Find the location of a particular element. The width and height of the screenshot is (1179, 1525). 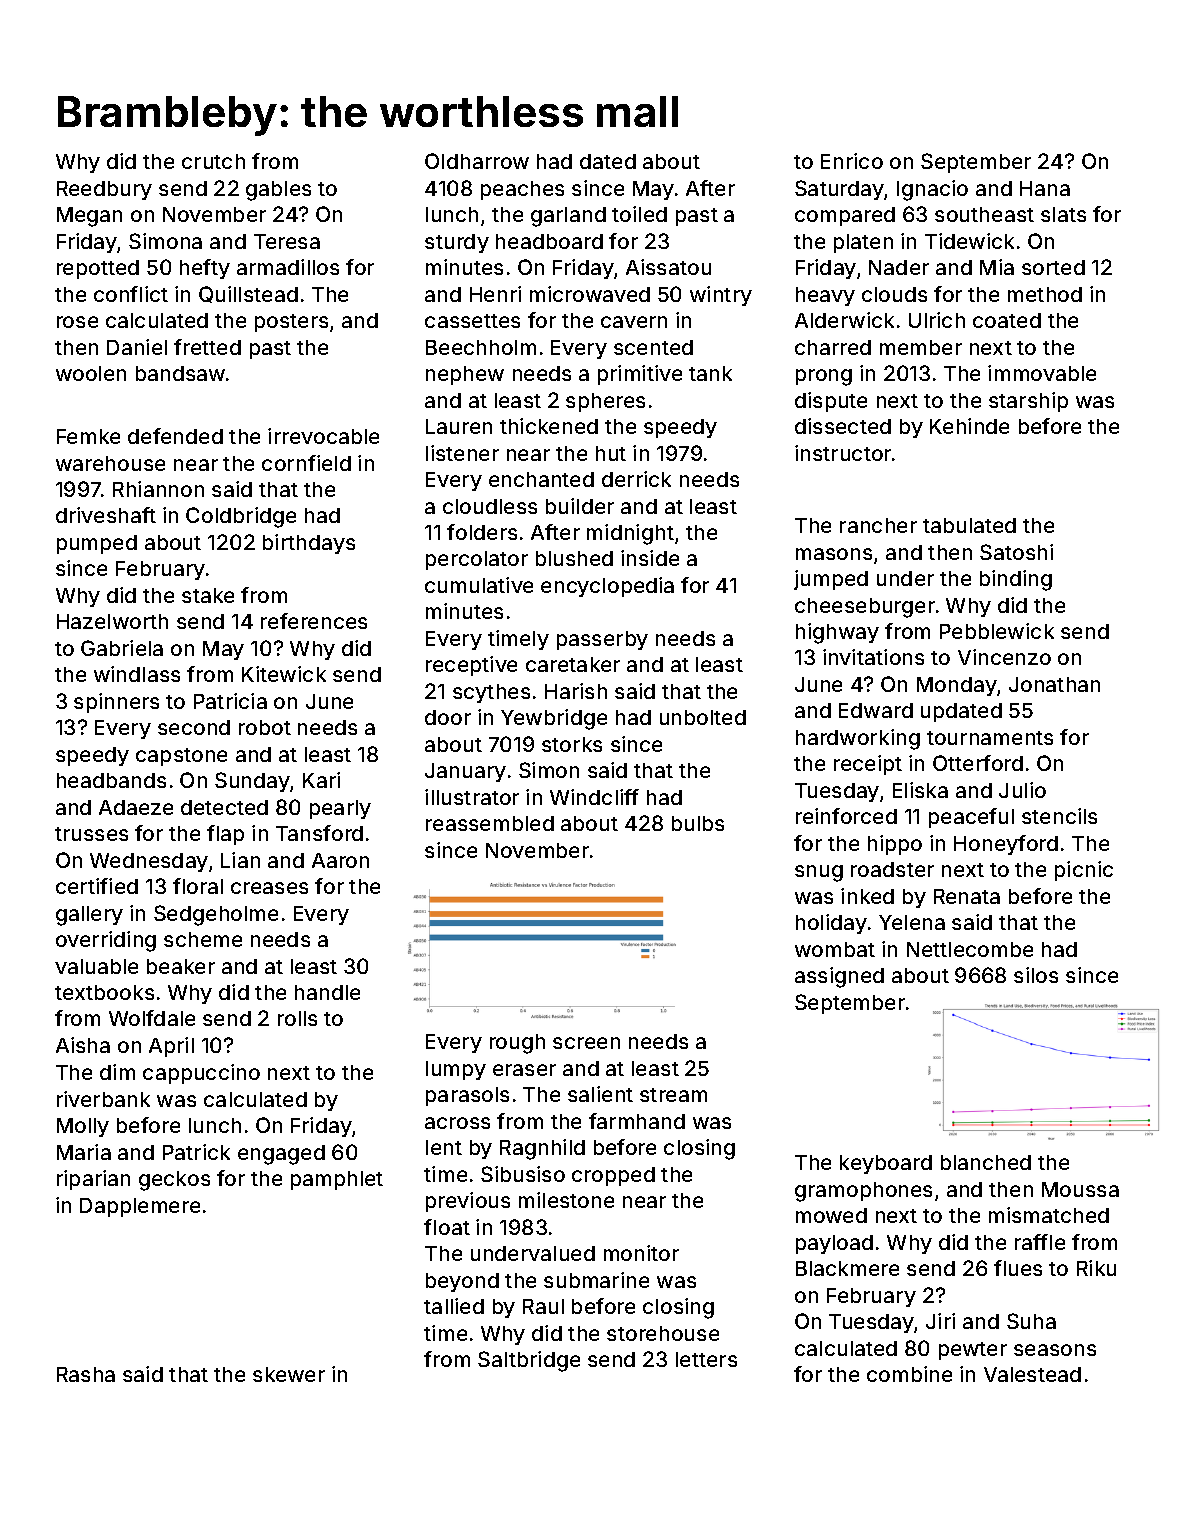

invitations is located at coordinates (873, 657).
